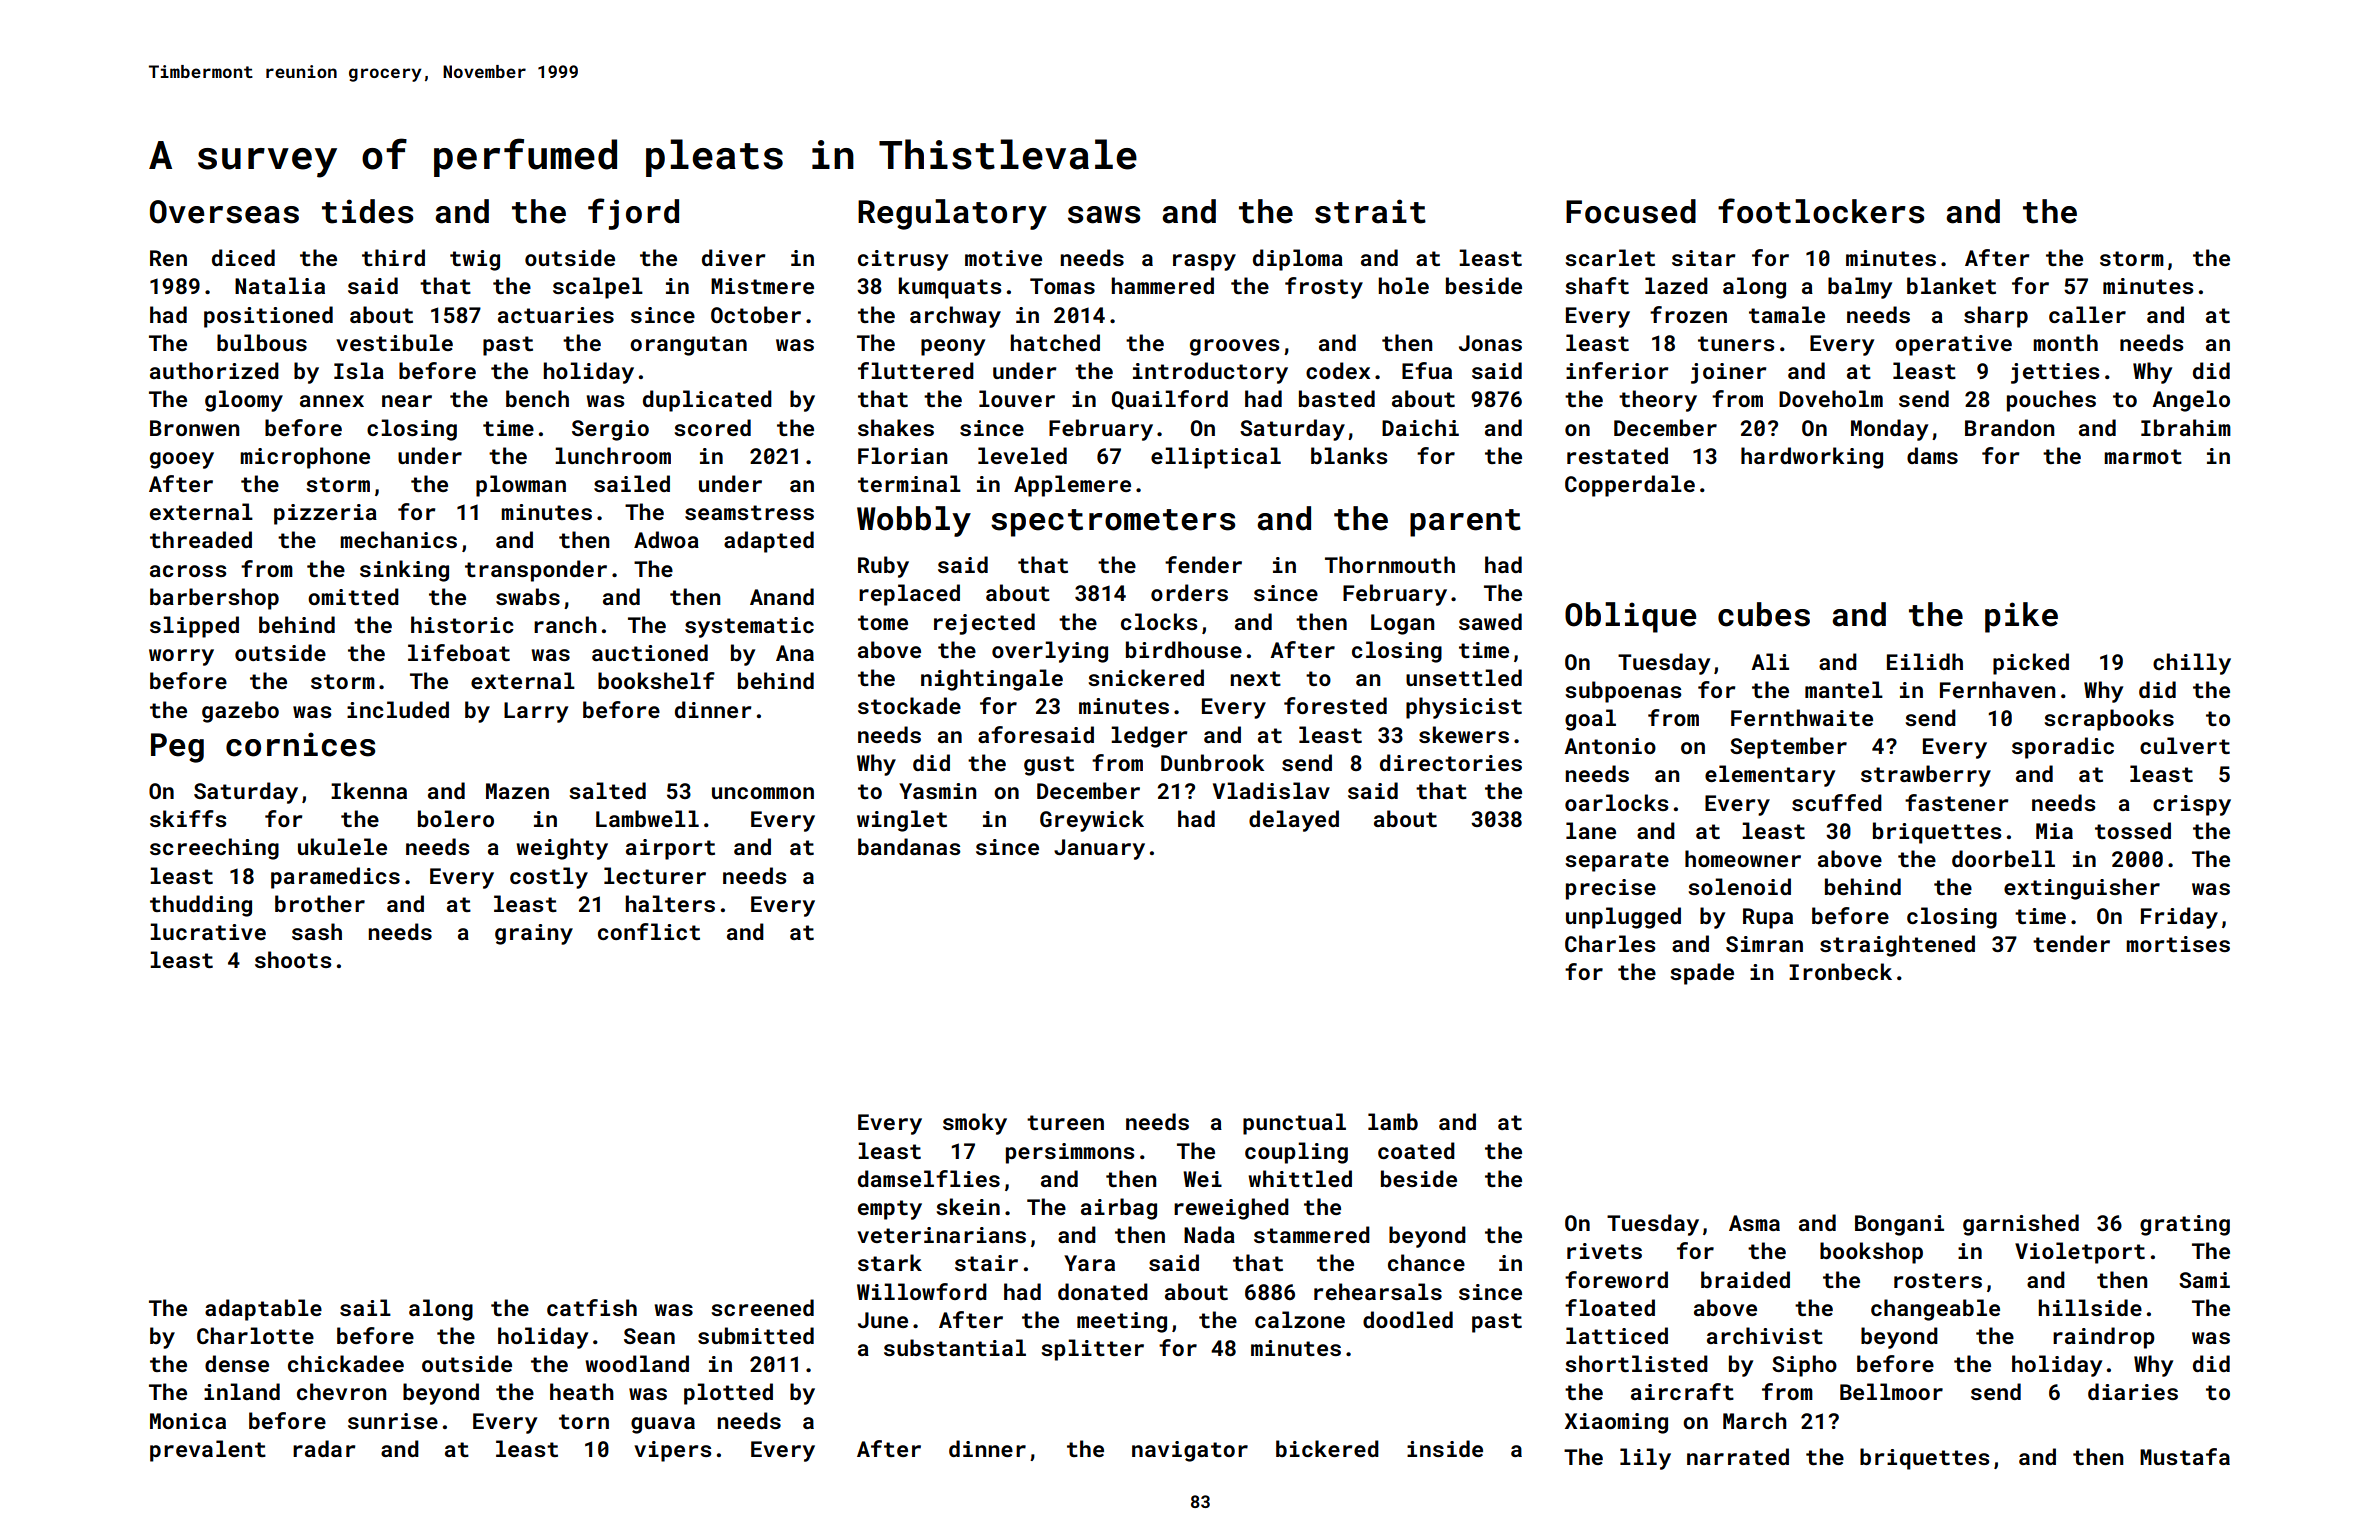 The width and height of the document is (2380, 1540). What do you see at coordinates (1050, 652) in the document?
I see `overlying` at bounding box center [1050, 652].
